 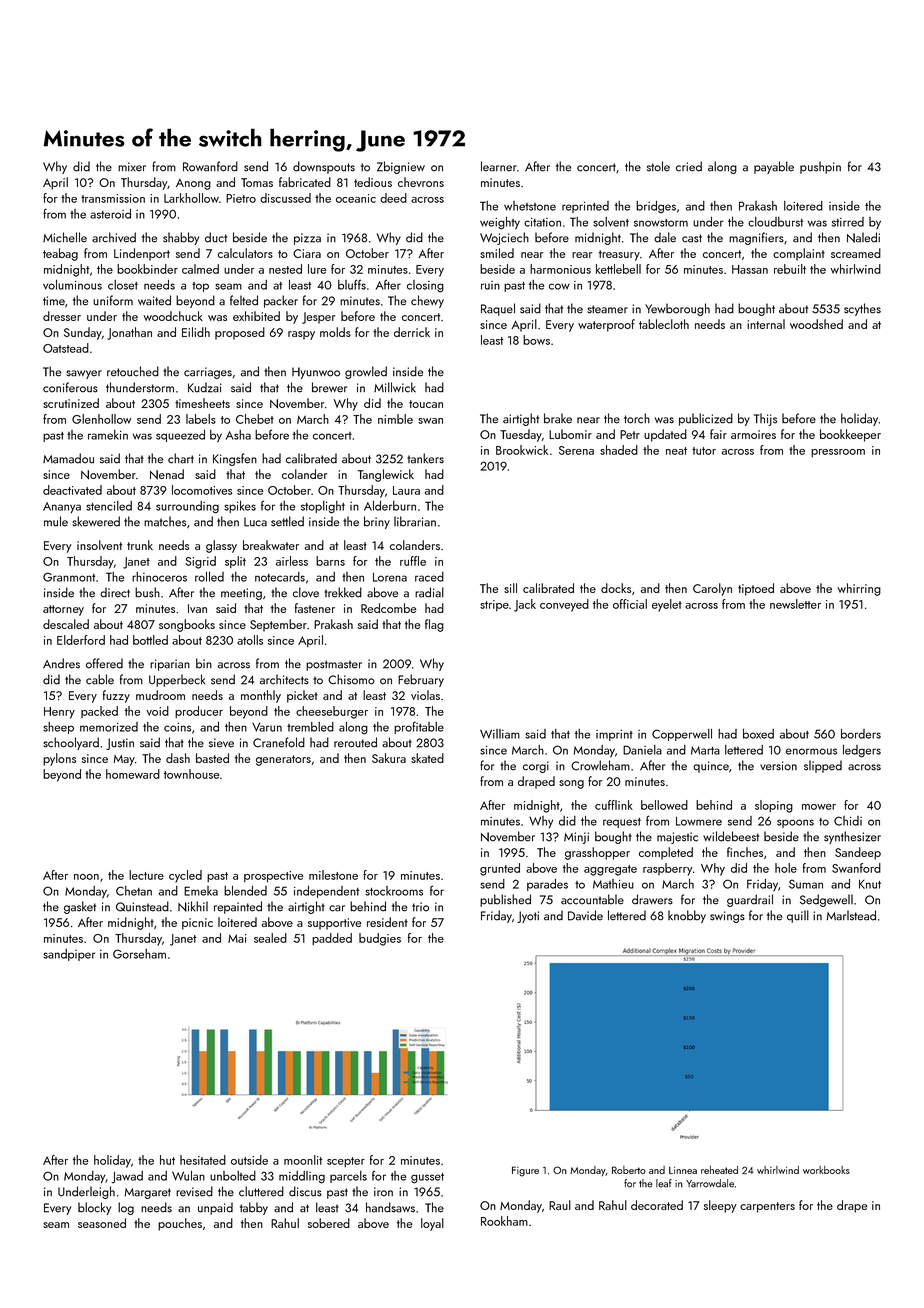 What do you see at coordinates (203, 1160) in the screenshot?
I see `hesitated` at bounding box center [203, 1160].
